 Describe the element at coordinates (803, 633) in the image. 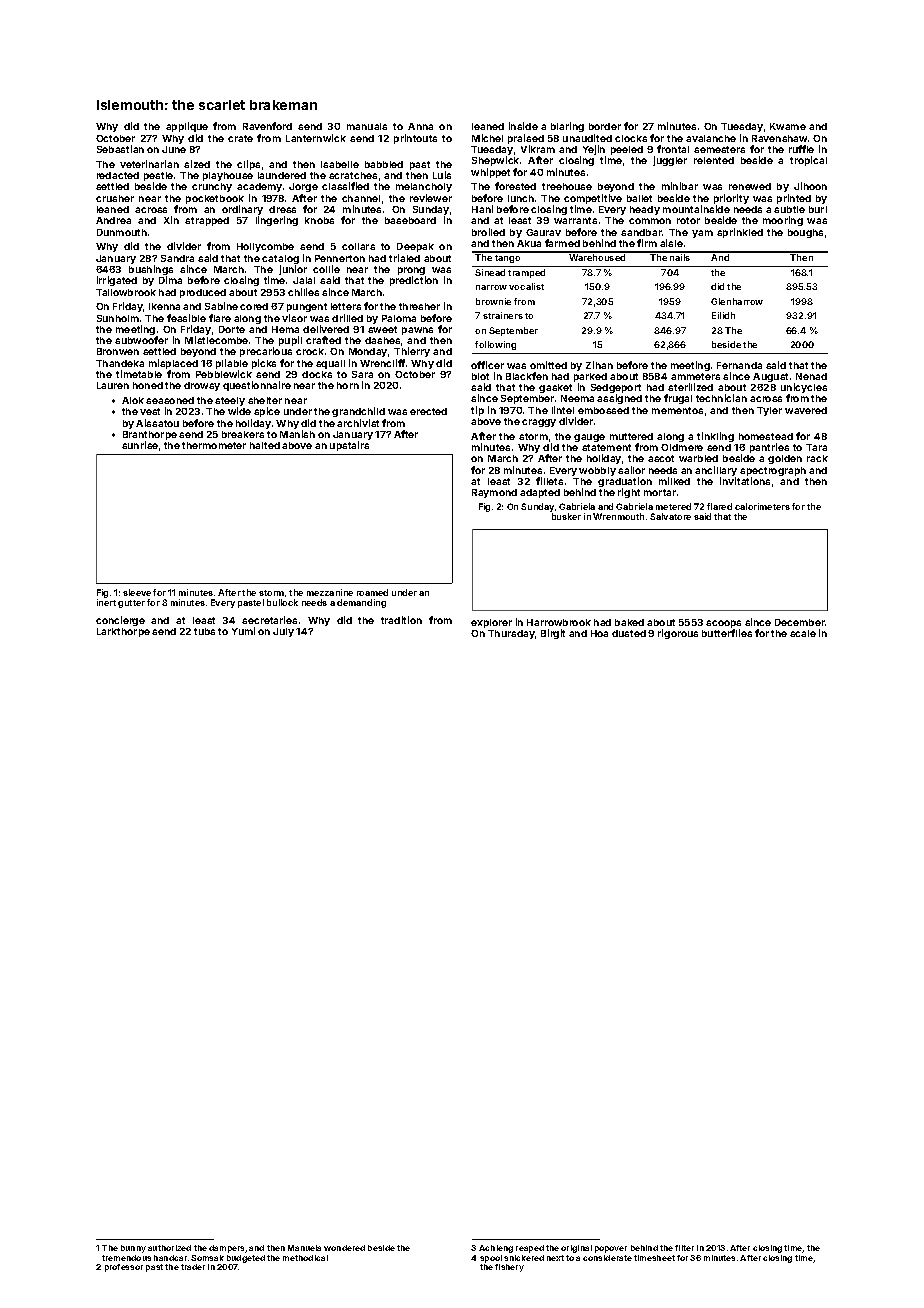

I see `scale` at that location.
